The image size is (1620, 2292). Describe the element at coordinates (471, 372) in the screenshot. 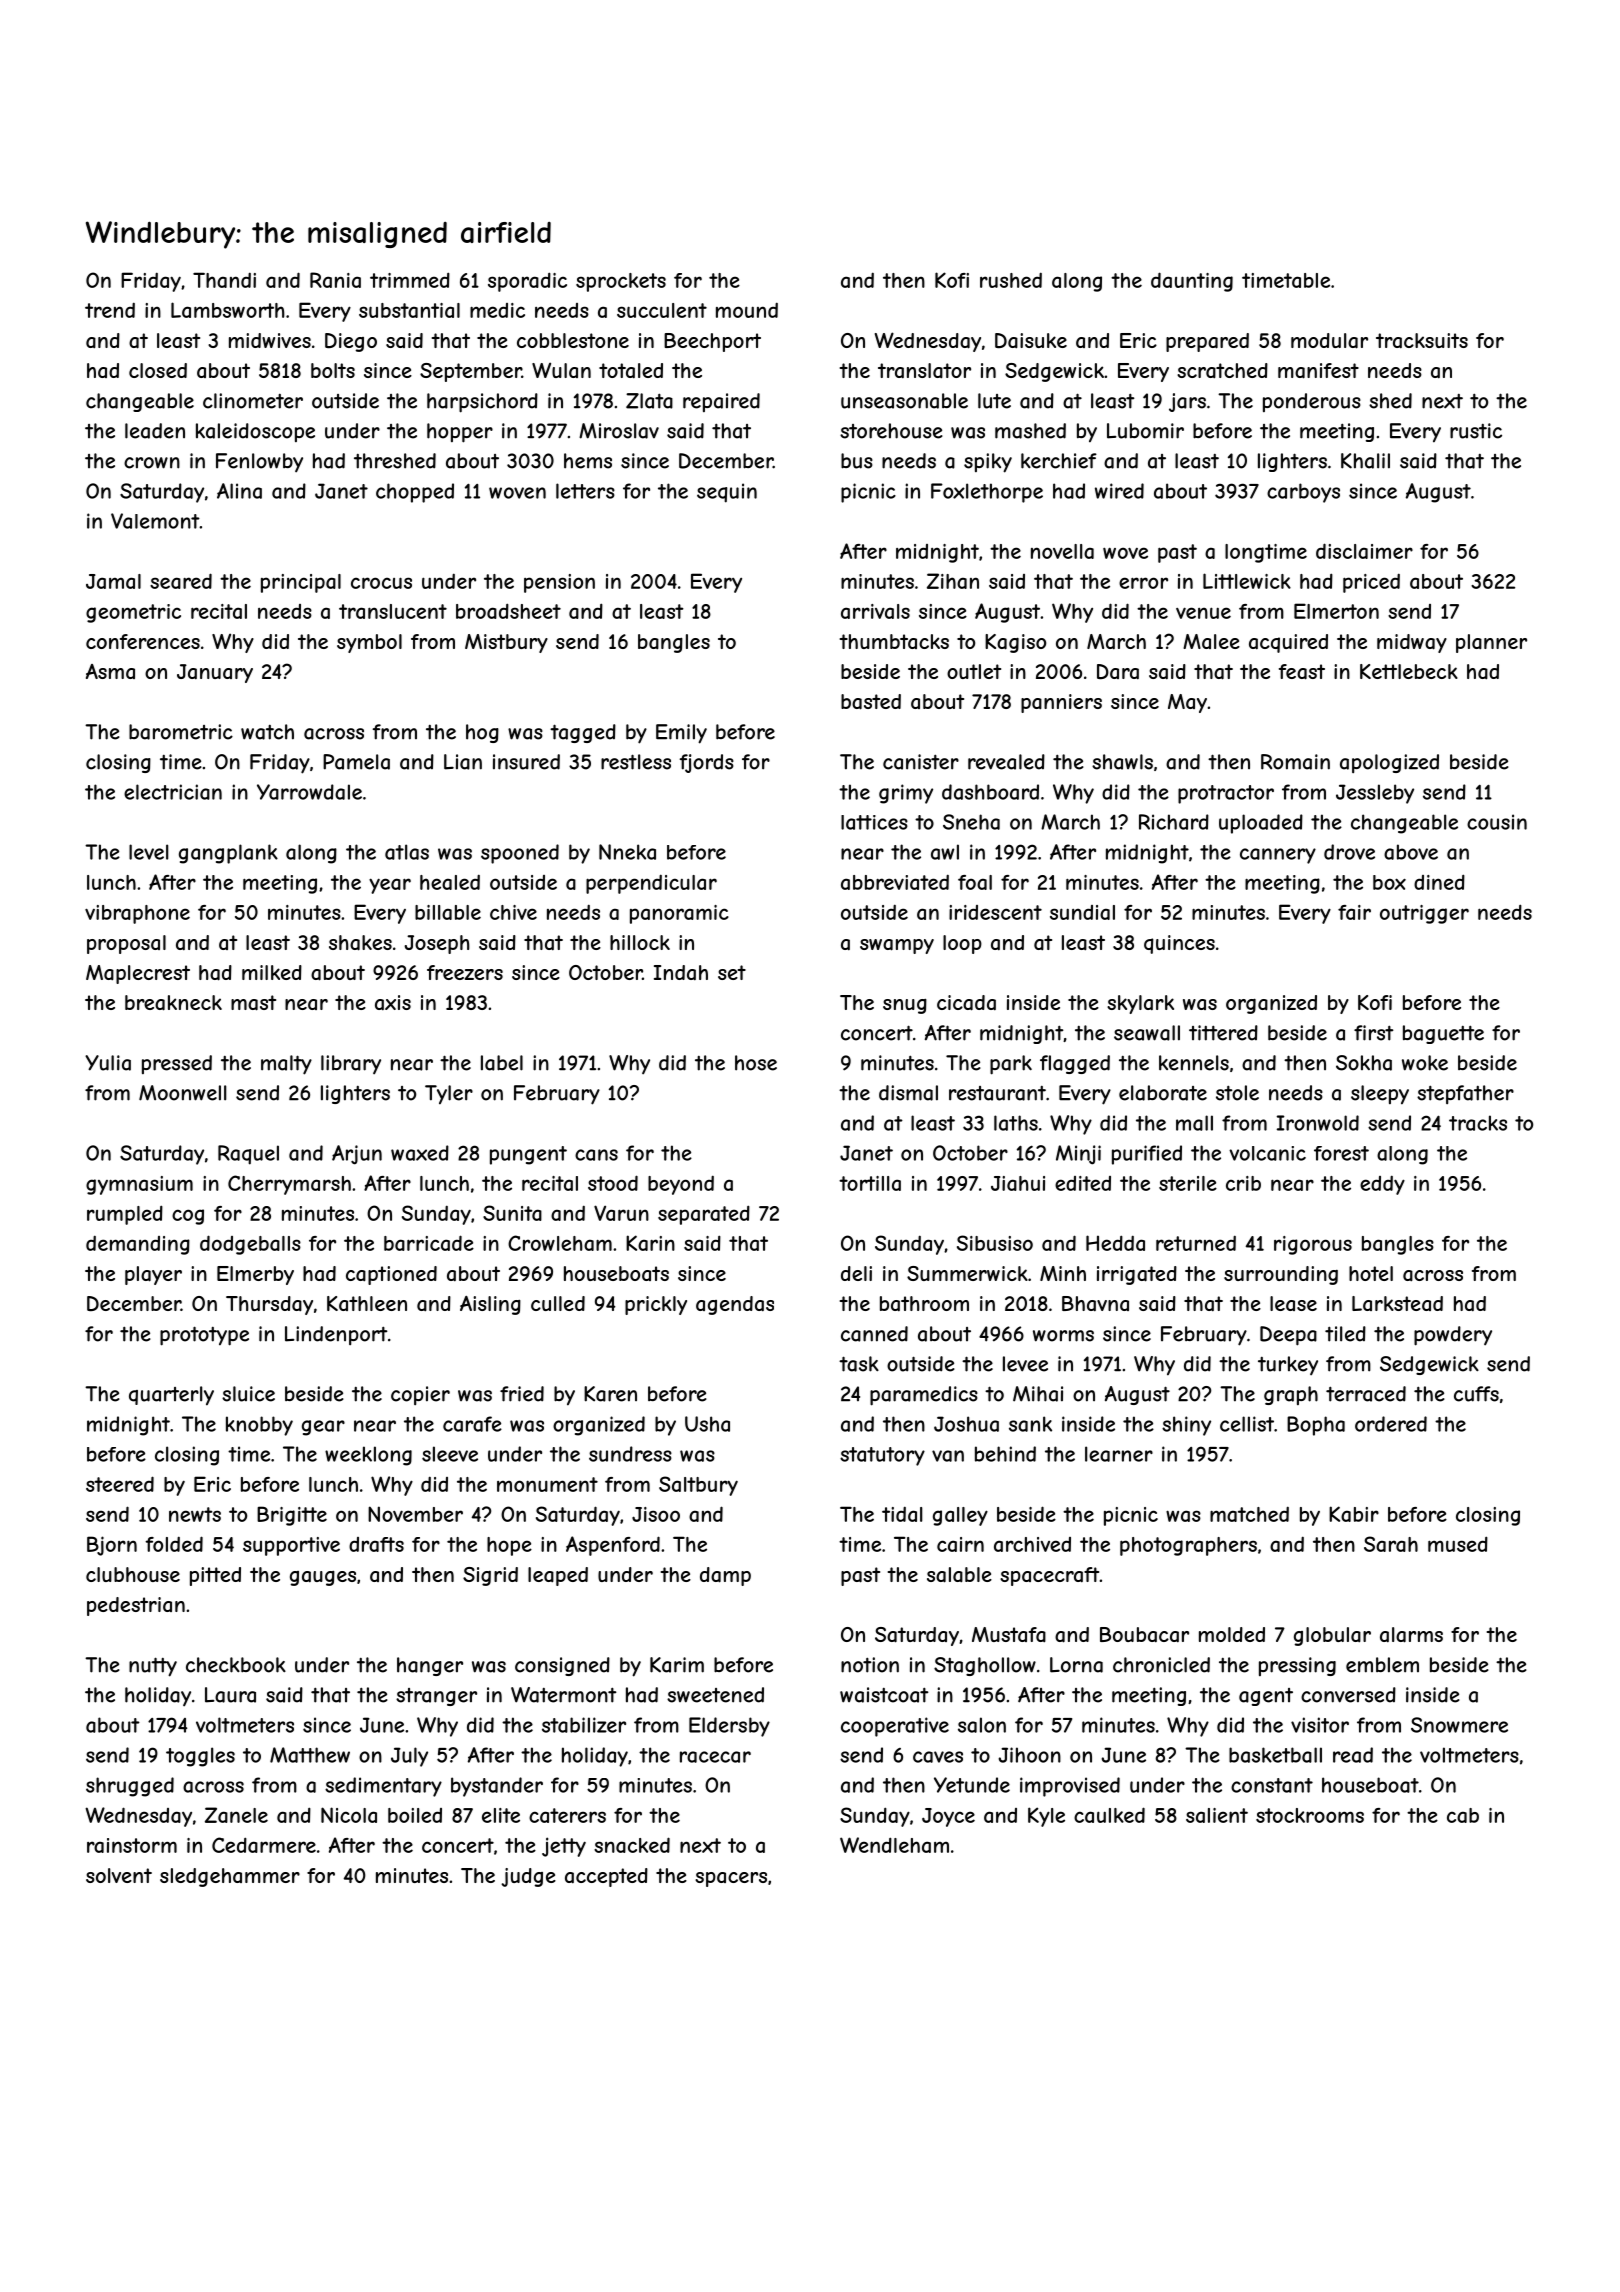

I see `September` at that location.
